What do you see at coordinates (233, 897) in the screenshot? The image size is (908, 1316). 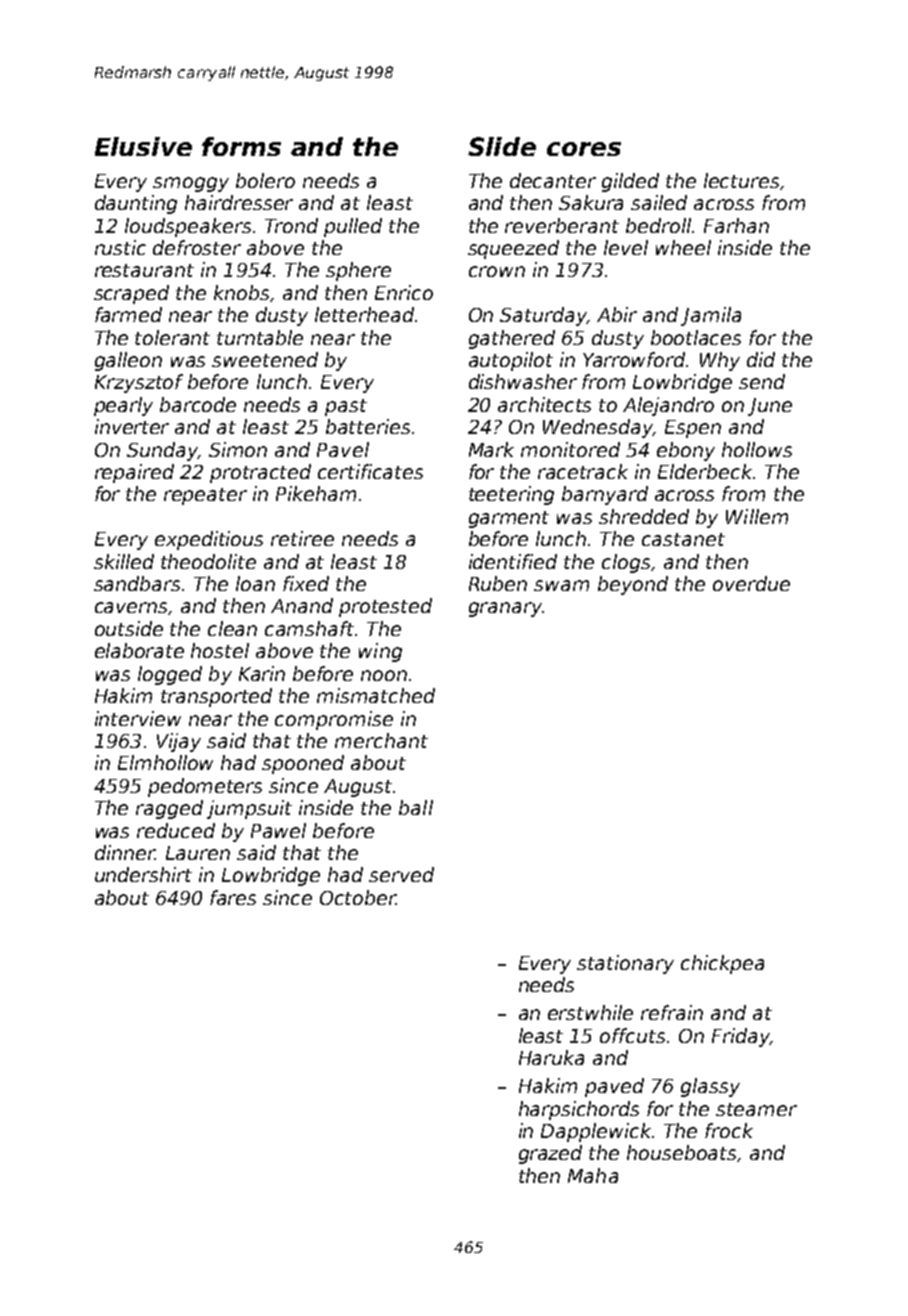 I see `fares` at bounding box center [233, 897].
